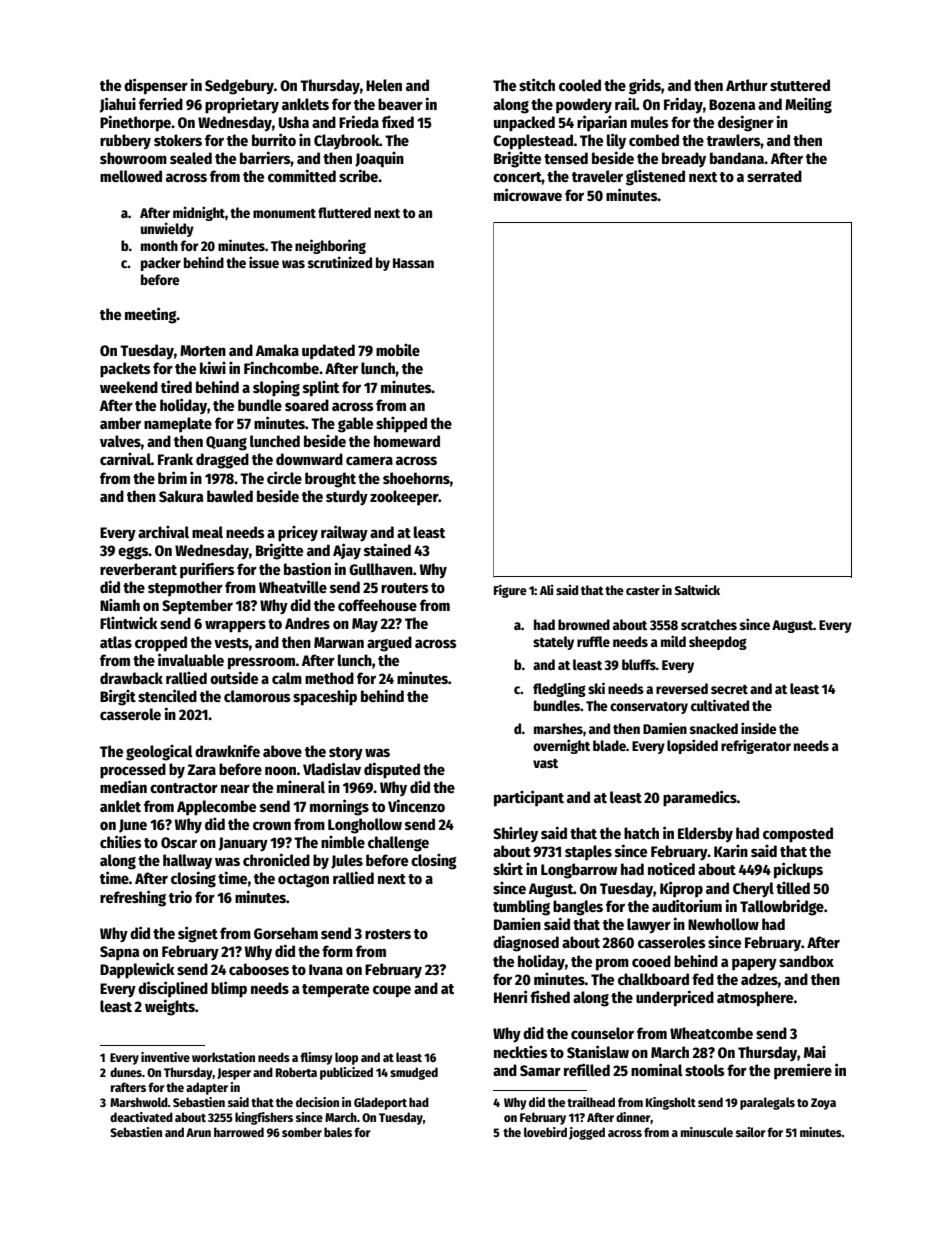 Image resolution: width=952 pixels, height=1233 pixels. Describe the element at coordinates (587, 1133) in the document. I see `jogged` at that location.
